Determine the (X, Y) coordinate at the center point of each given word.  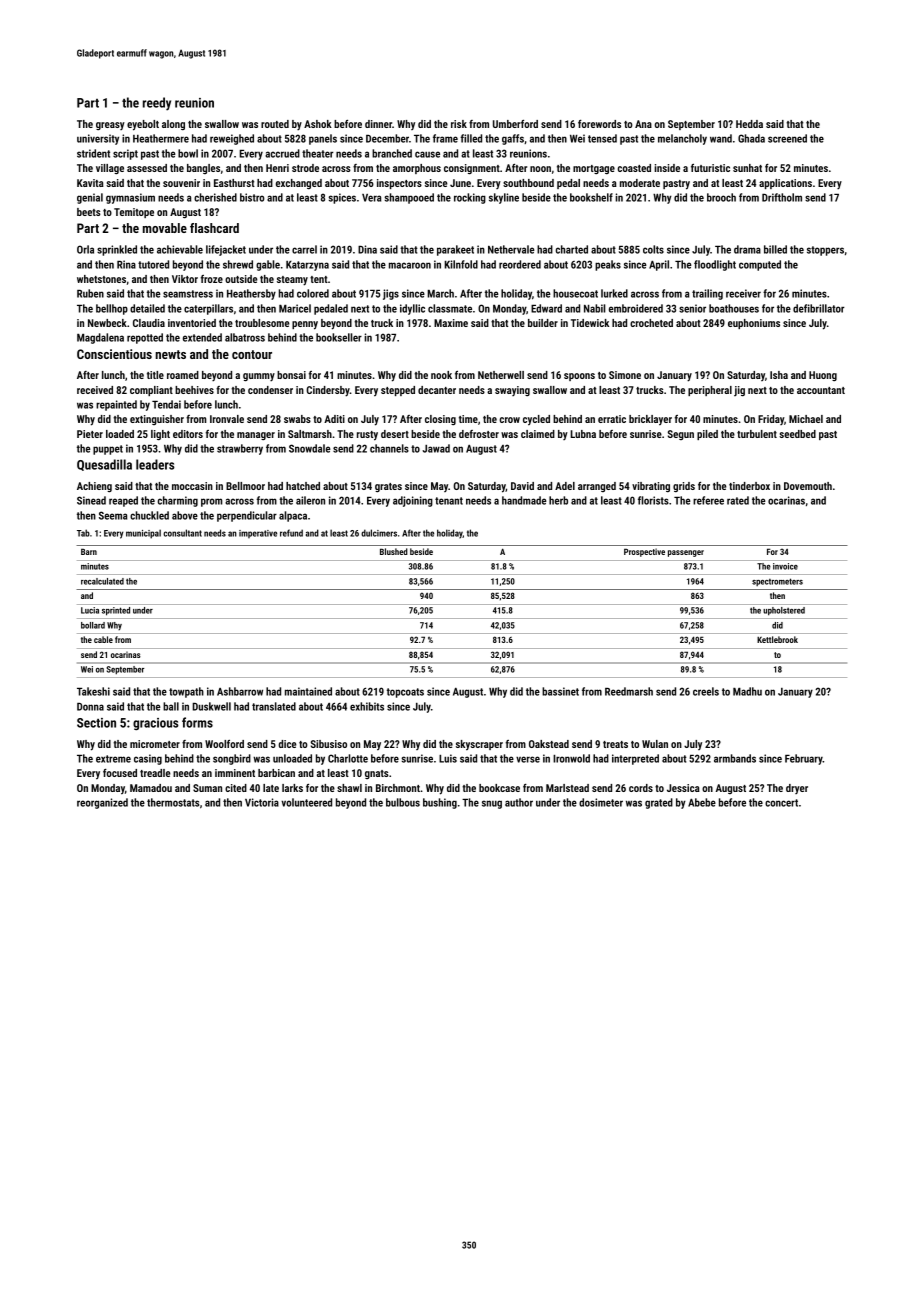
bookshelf (591, 197)
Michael (806, 419)
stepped (398, 391)
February (804, 759)
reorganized (102, 803)
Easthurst (234, 183)
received (95, 390)
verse (528, 759)
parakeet (455, 250)
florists (653, 500)
